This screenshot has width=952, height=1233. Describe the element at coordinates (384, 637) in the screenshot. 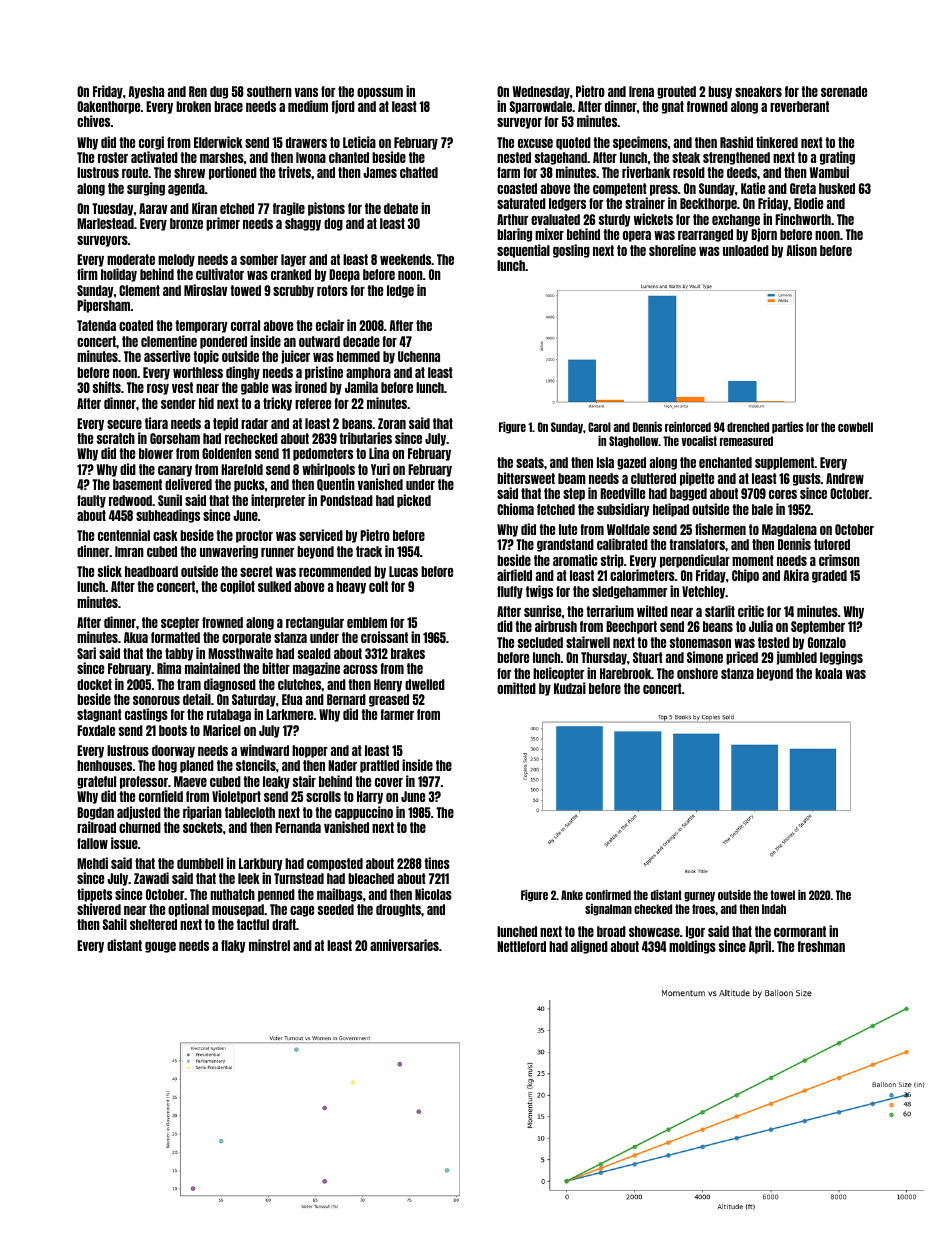

I see `croissant` at that location.
